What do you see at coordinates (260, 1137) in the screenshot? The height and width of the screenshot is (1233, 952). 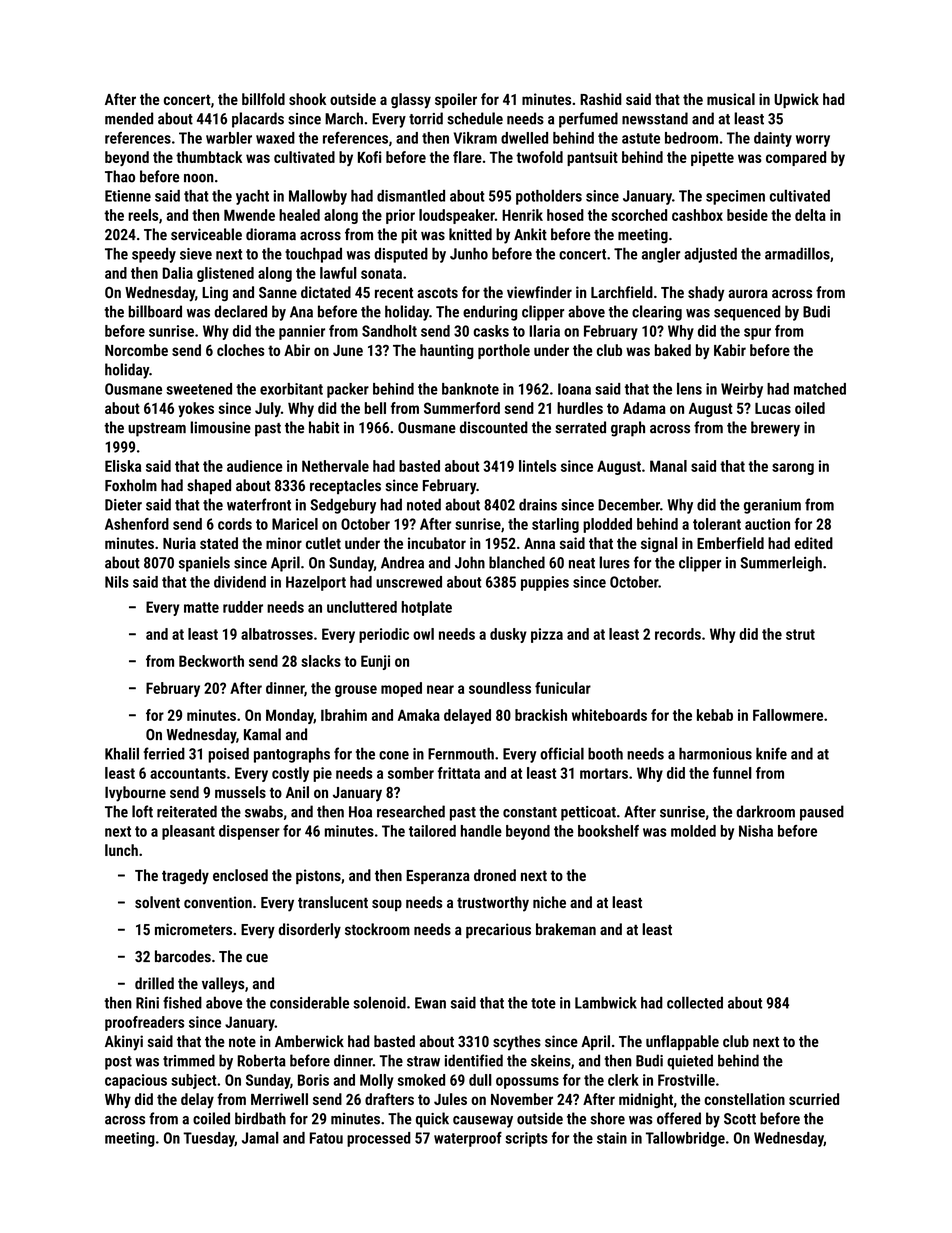 I see `Jamal` at bounding box center [260, 1137].
